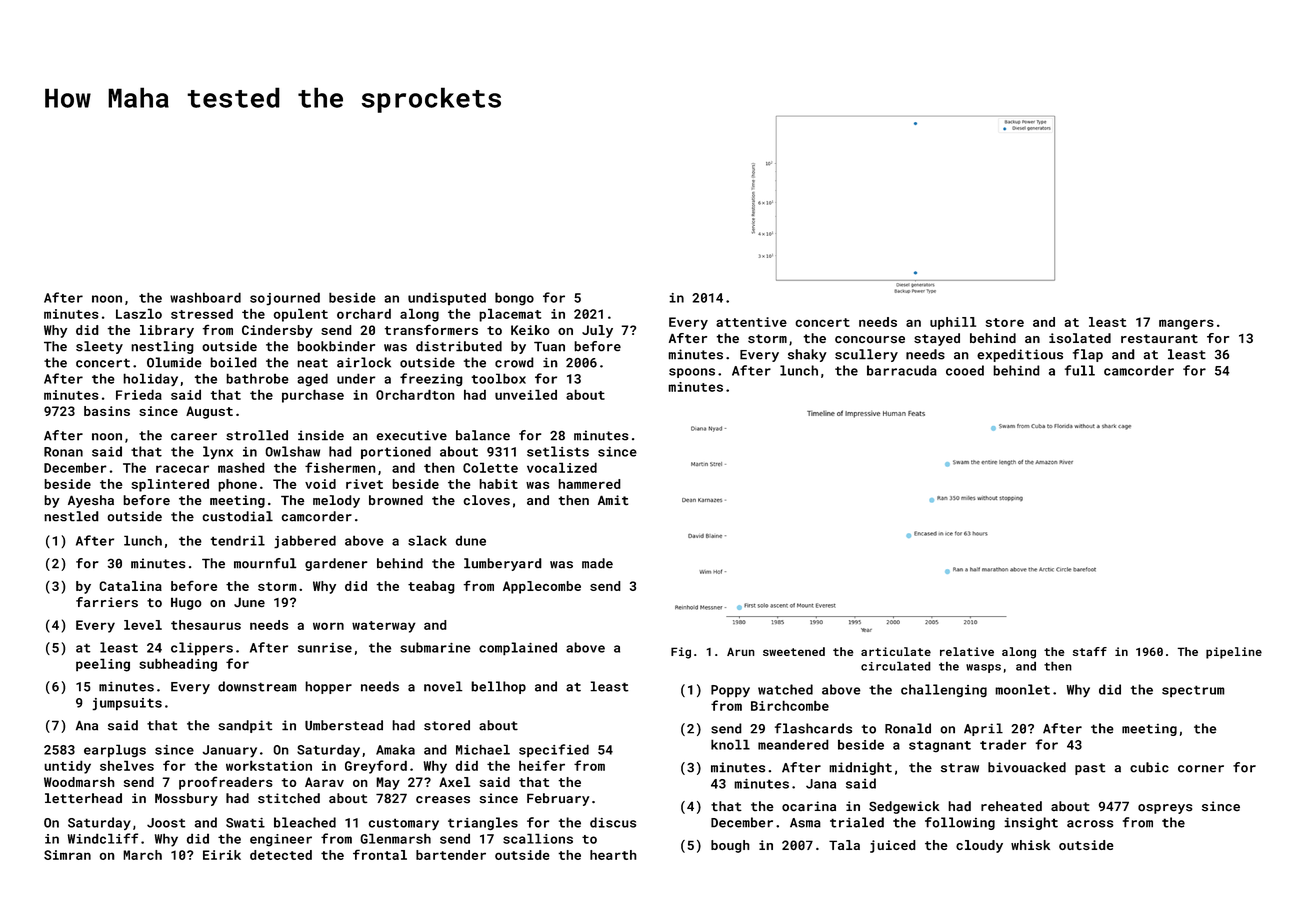  What do you see at coordinates (269, 765) in the screenshot?
I see `workstation` at bounding box center [269, 765].
